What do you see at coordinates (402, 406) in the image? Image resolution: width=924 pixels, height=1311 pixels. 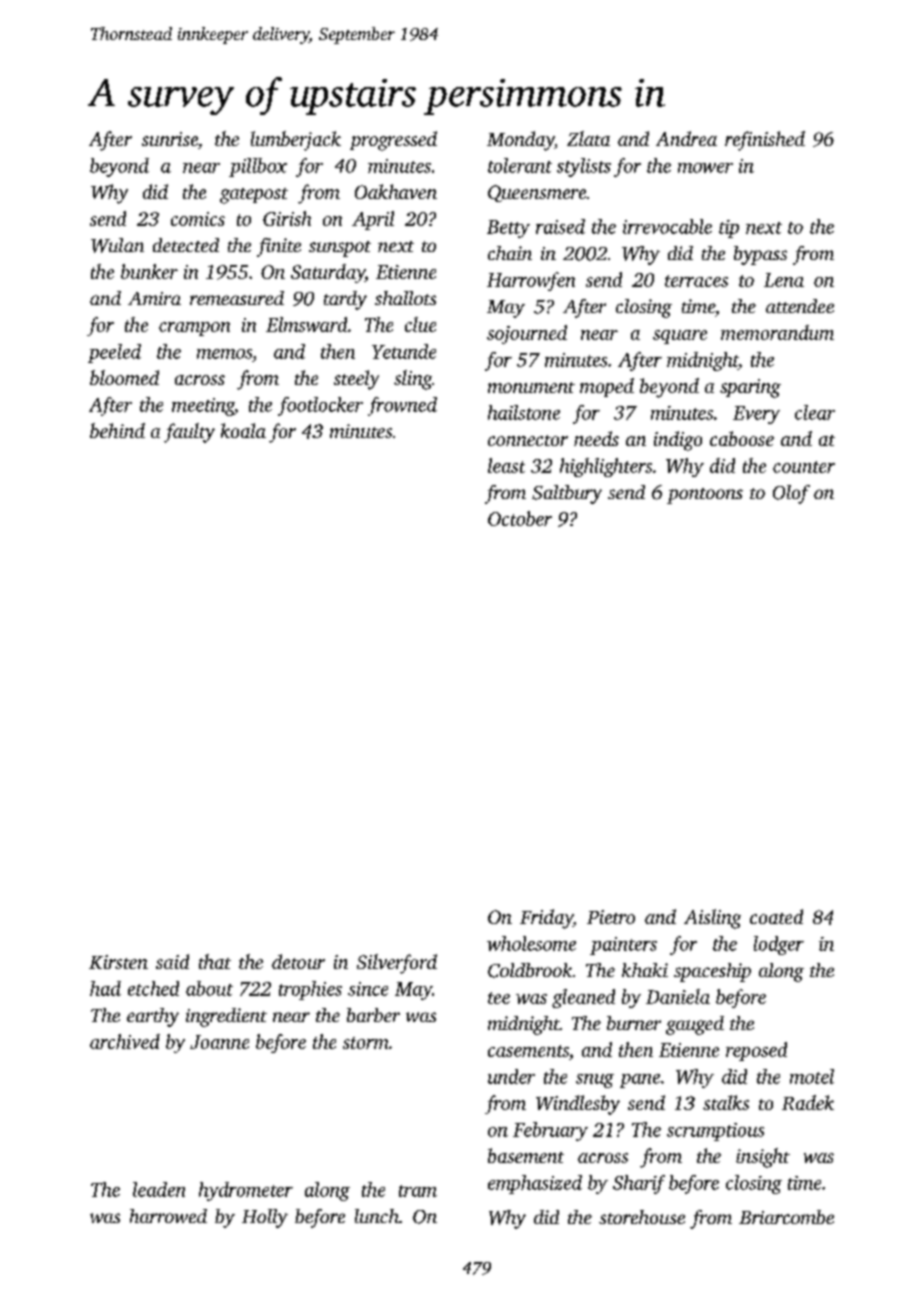 I see `frowned` at bounding box center [402, 406].
